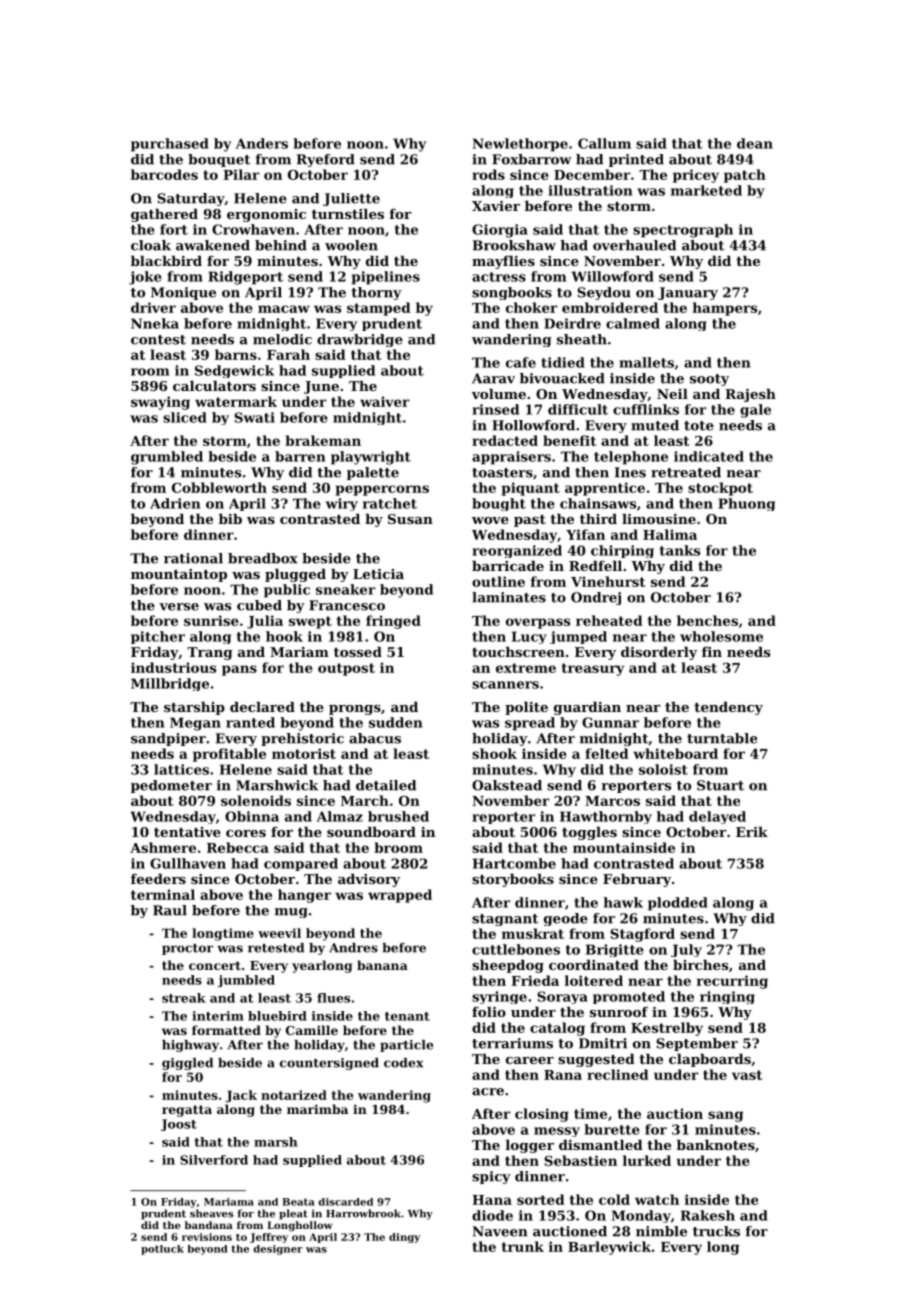  Describe the element at coordinates (262, 143) in the screenshot. I see `Anders` at that location.
